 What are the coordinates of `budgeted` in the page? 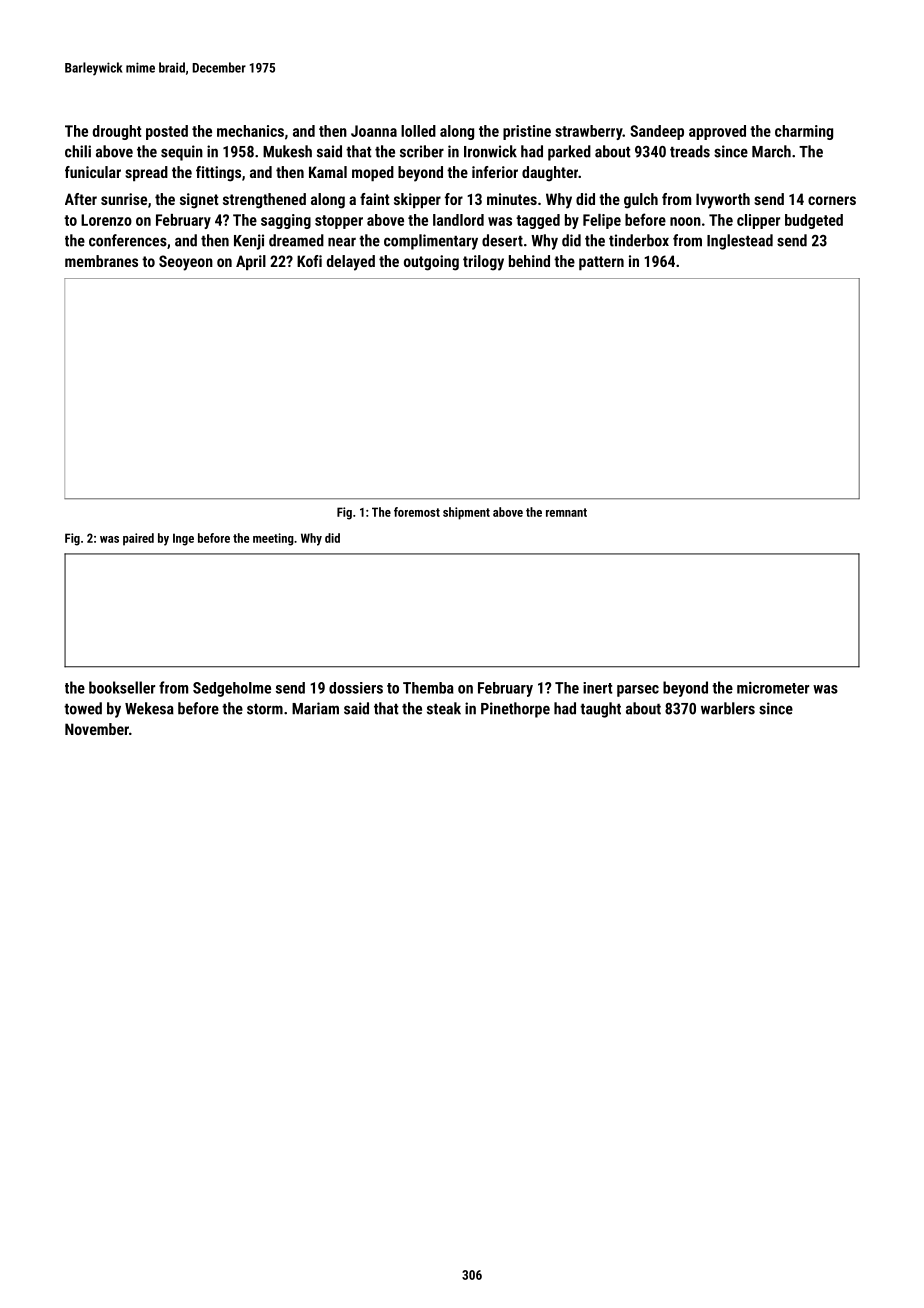 It's located at (814, 221).
